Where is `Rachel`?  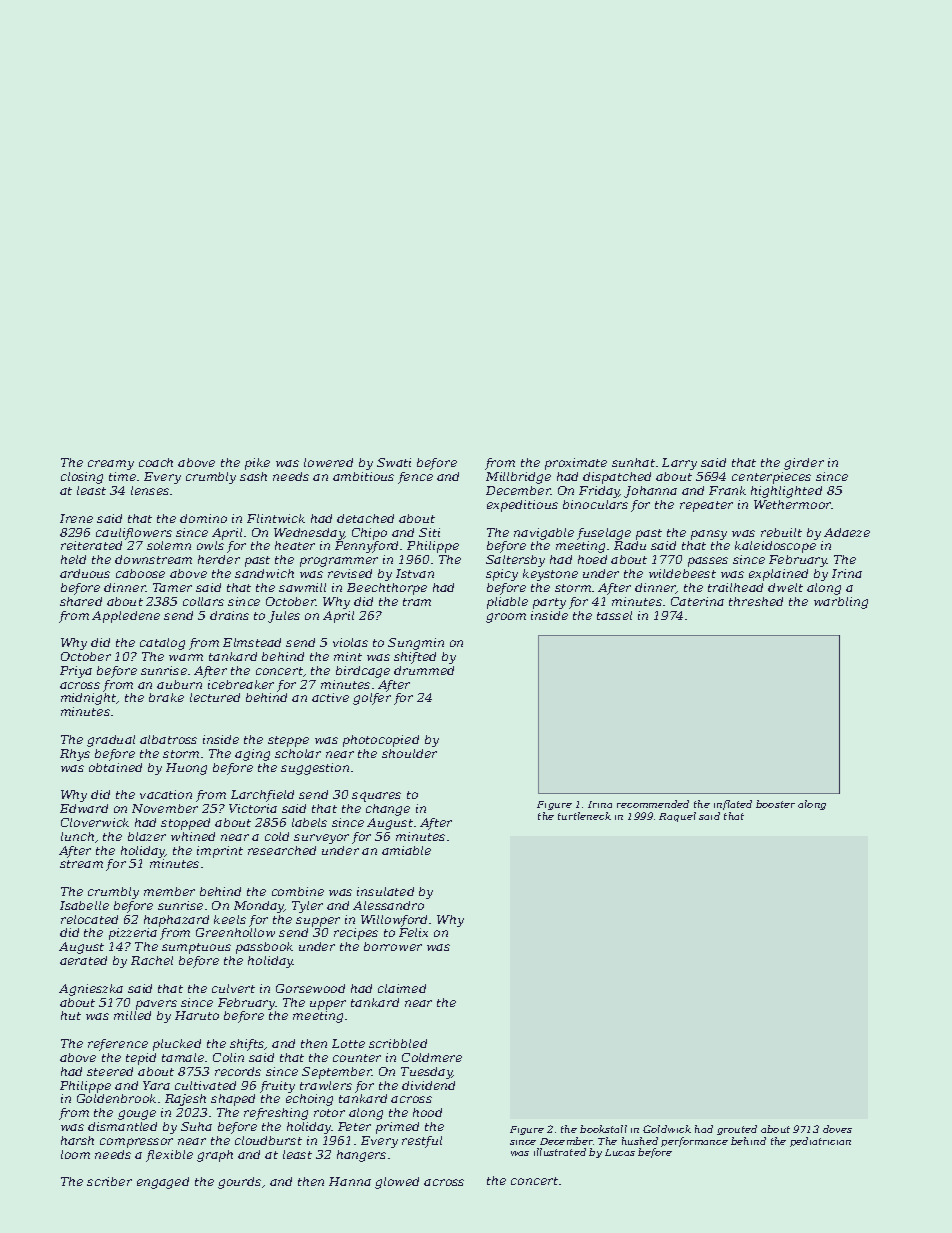 Rachel is located at coordinates (152, 960).
